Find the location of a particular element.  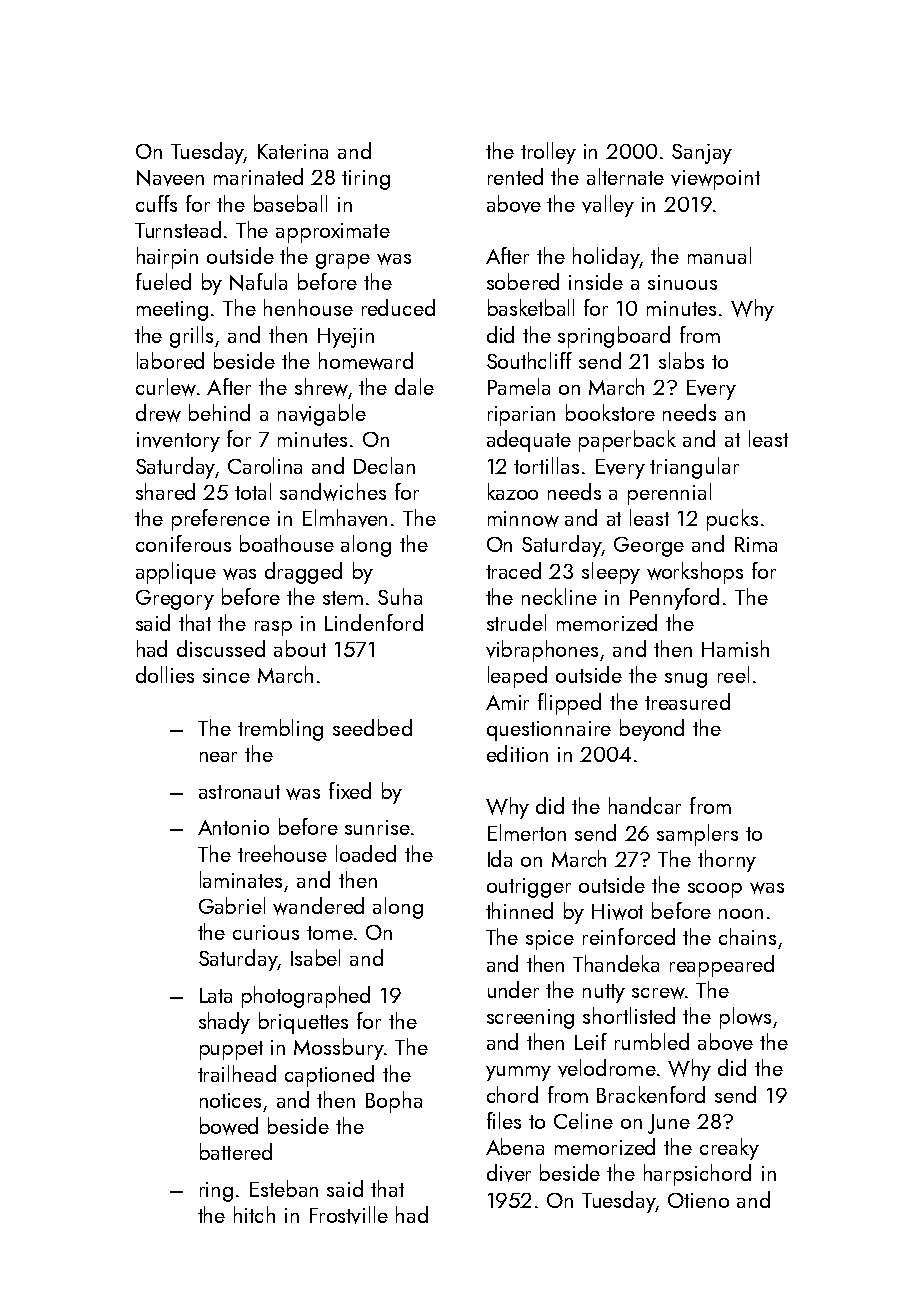

bowed is located at coordinates (229, 1126).
